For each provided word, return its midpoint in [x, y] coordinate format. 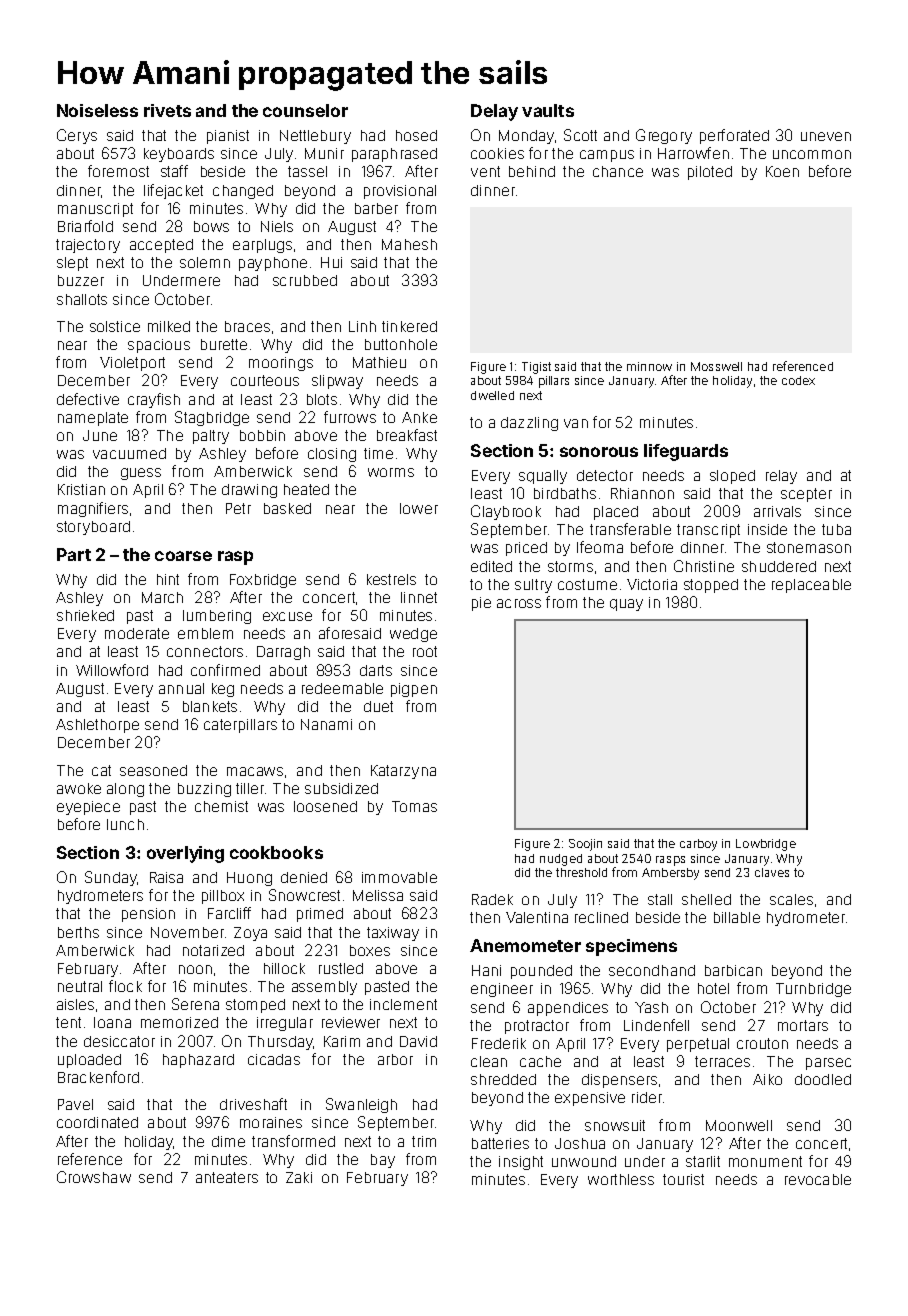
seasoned [153, 770]
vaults [548, 110]
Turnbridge [813, 990]
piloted [710, 173]
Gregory [664, 136]
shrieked [85, 615]
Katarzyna [403, 772]
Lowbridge [766, 845]
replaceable [811, 586]
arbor [395, 1059]
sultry [533, 586]
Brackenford [98, 1077]
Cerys [77, 136]
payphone [273, 264]
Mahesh [409, 244]
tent [68, 1022]
